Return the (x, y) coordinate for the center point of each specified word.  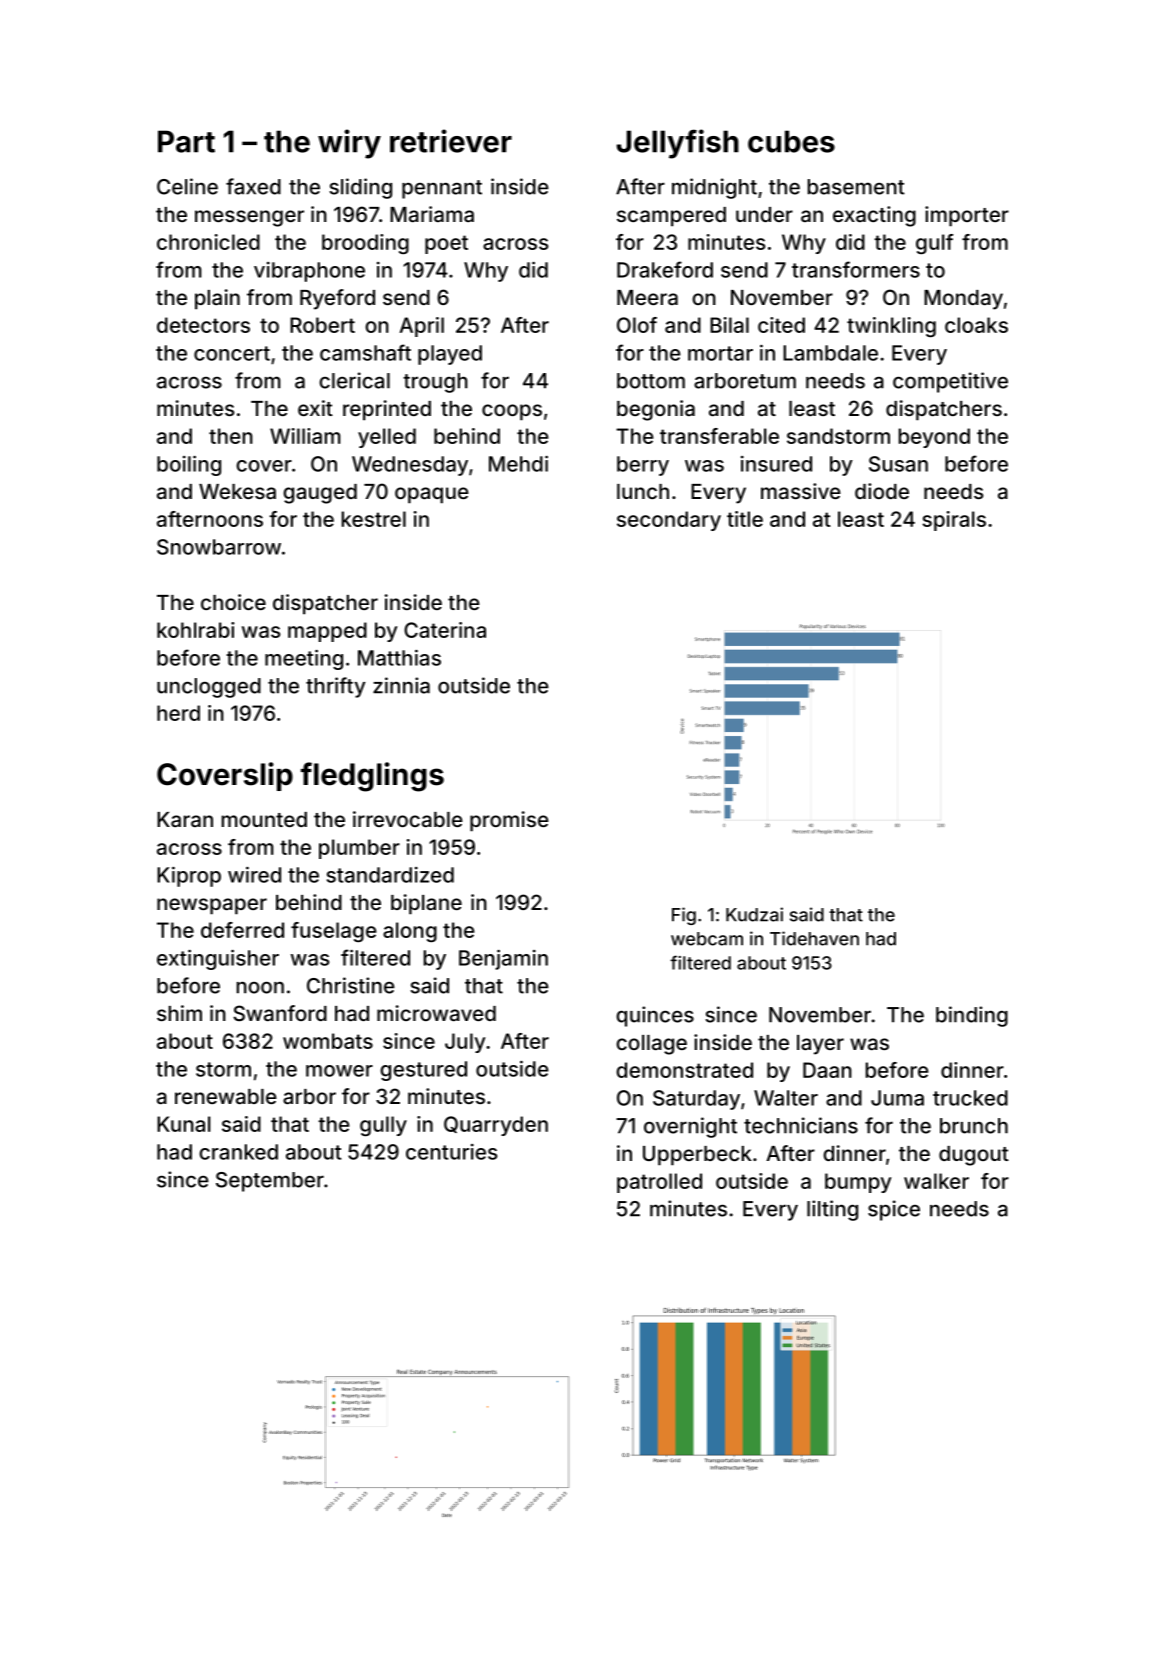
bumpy (858, 1183)
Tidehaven (814, 938)
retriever (451, 141)
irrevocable (408, 819)
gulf (934, 244)
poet (446, 244)
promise (509, 821)
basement (856, 187)
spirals (954, 521)
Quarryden (496, 1126)
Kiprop (189, 876)
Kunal (184, 1124)
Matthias (399, 657)
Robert (322, 325)
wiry (349, 144)
